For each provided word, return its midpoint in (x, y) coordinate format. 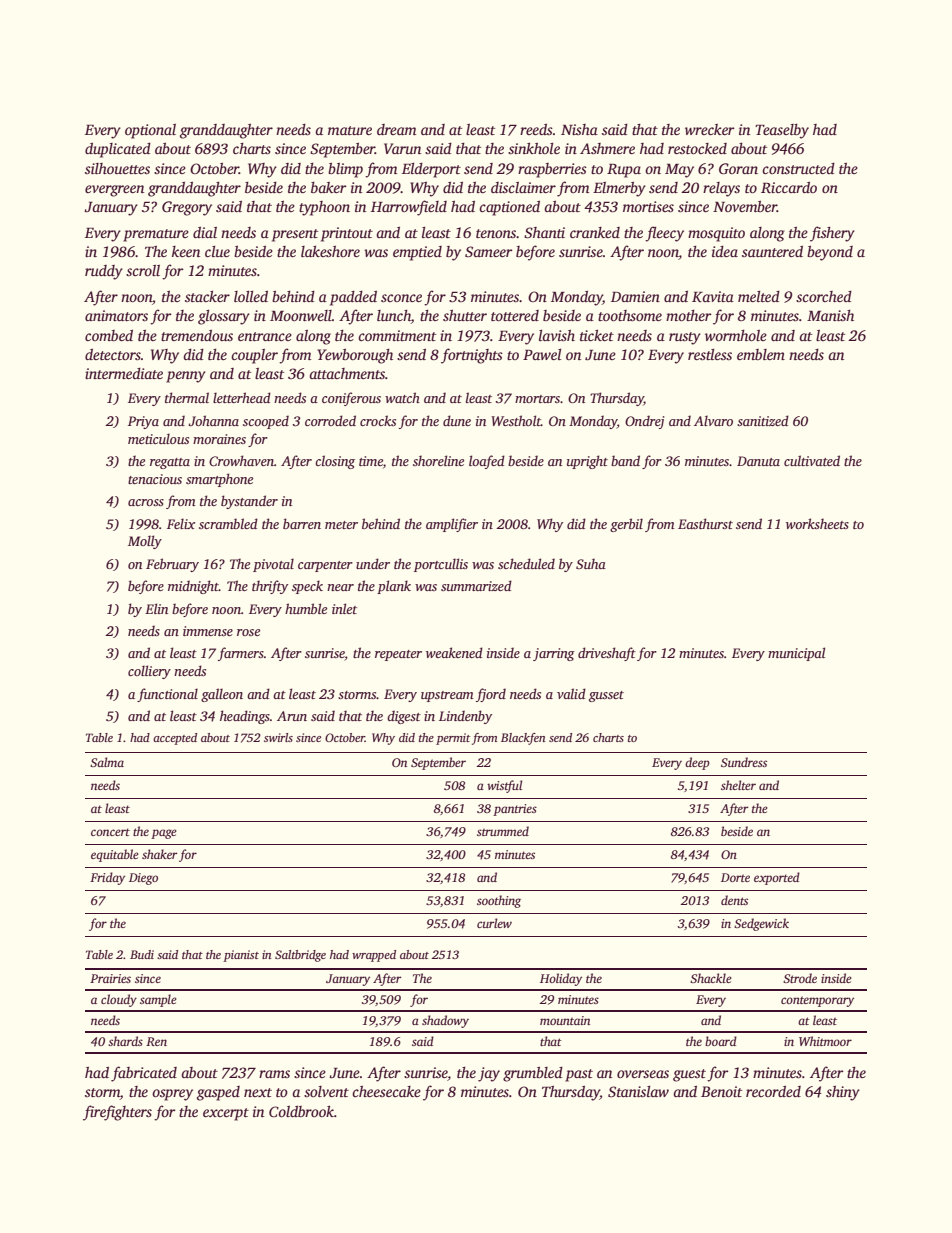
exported (777, 878)
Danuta (758, 461)
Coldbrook (301, 1111)
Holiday (561, 979)
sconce (401, 298)
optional (150, 131)
